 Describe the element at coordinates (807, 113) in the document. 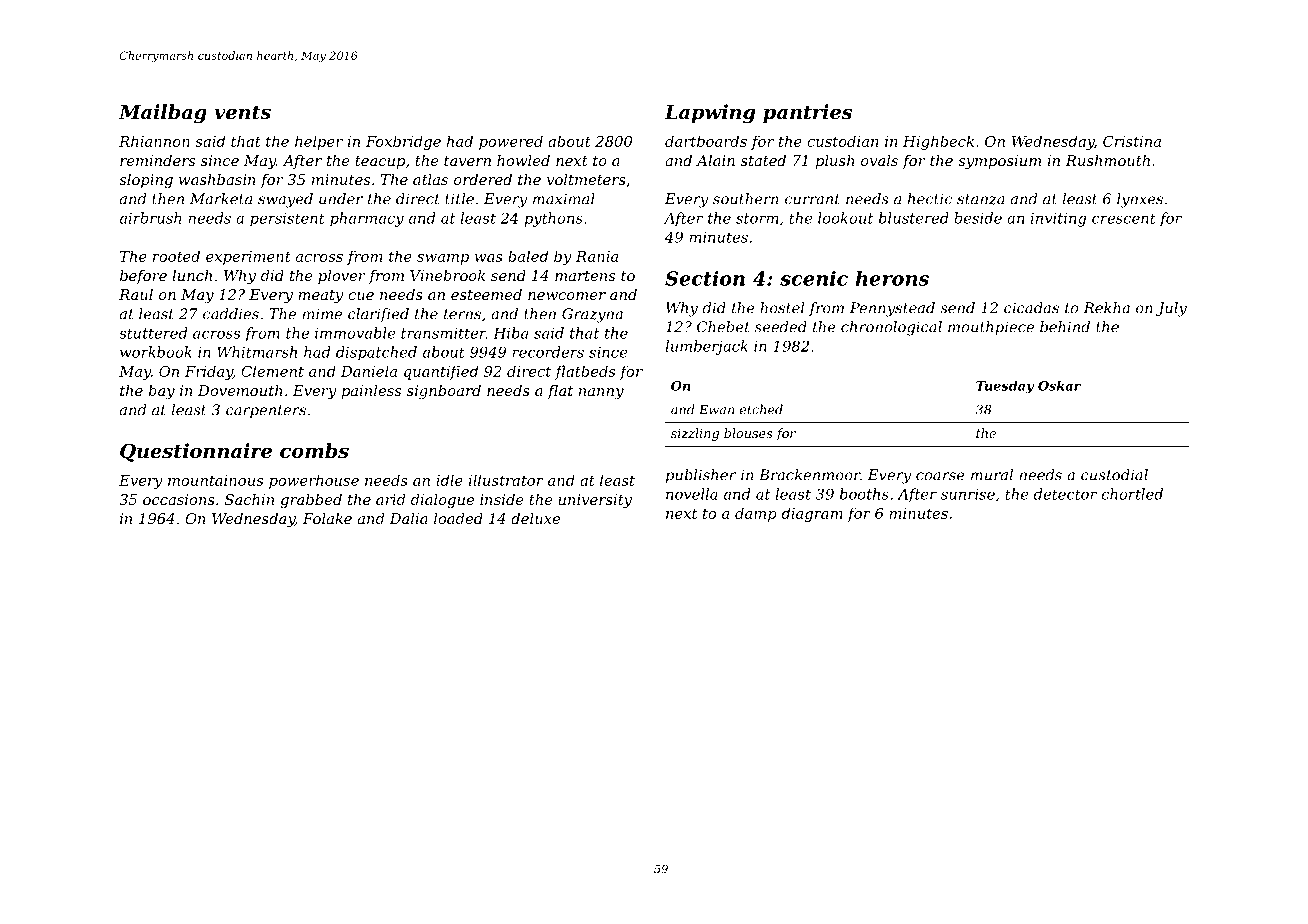

I see `pantries` at that location.
